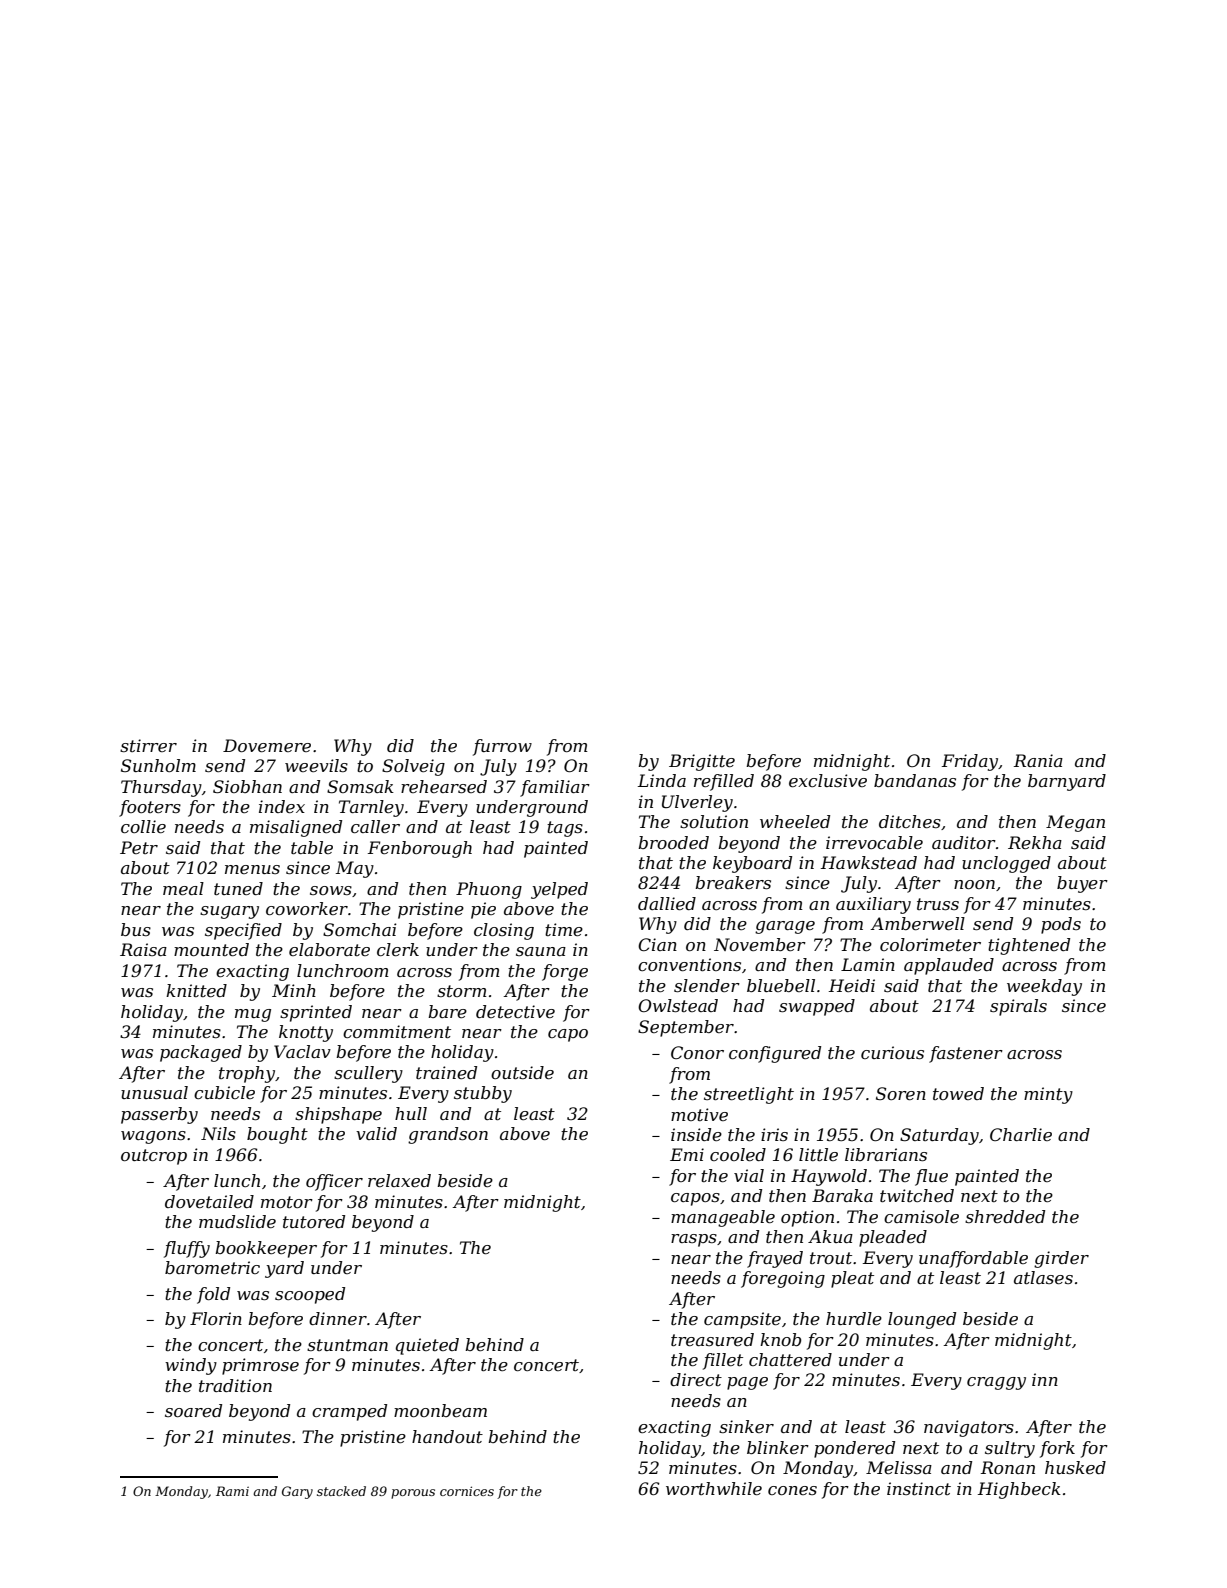  Describe the element at coordinates (316, 1013) in the screenshot. I see `sprinted` at that location.
